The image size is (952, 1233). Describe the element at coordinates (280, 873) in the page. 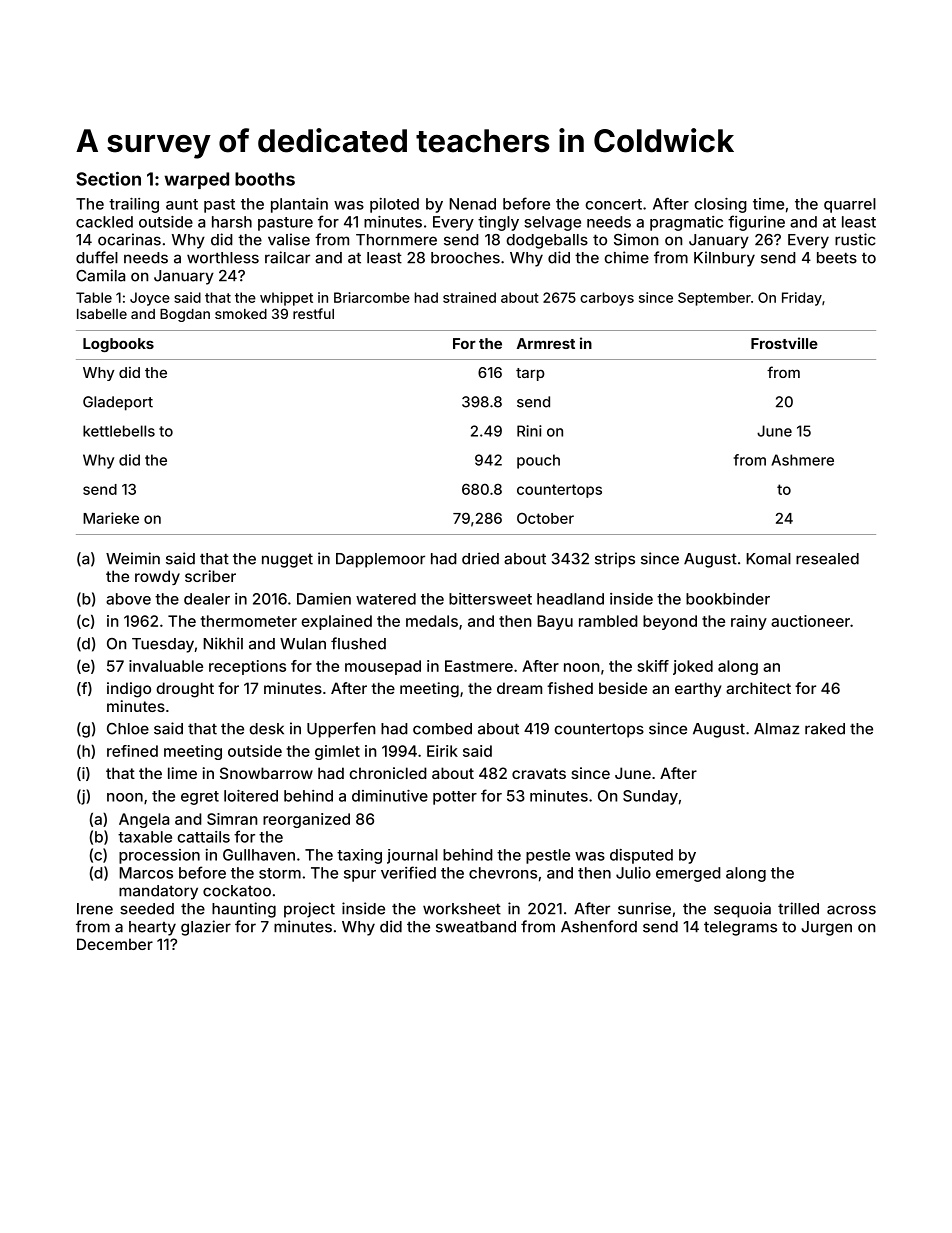

I see `storm` at that location.
